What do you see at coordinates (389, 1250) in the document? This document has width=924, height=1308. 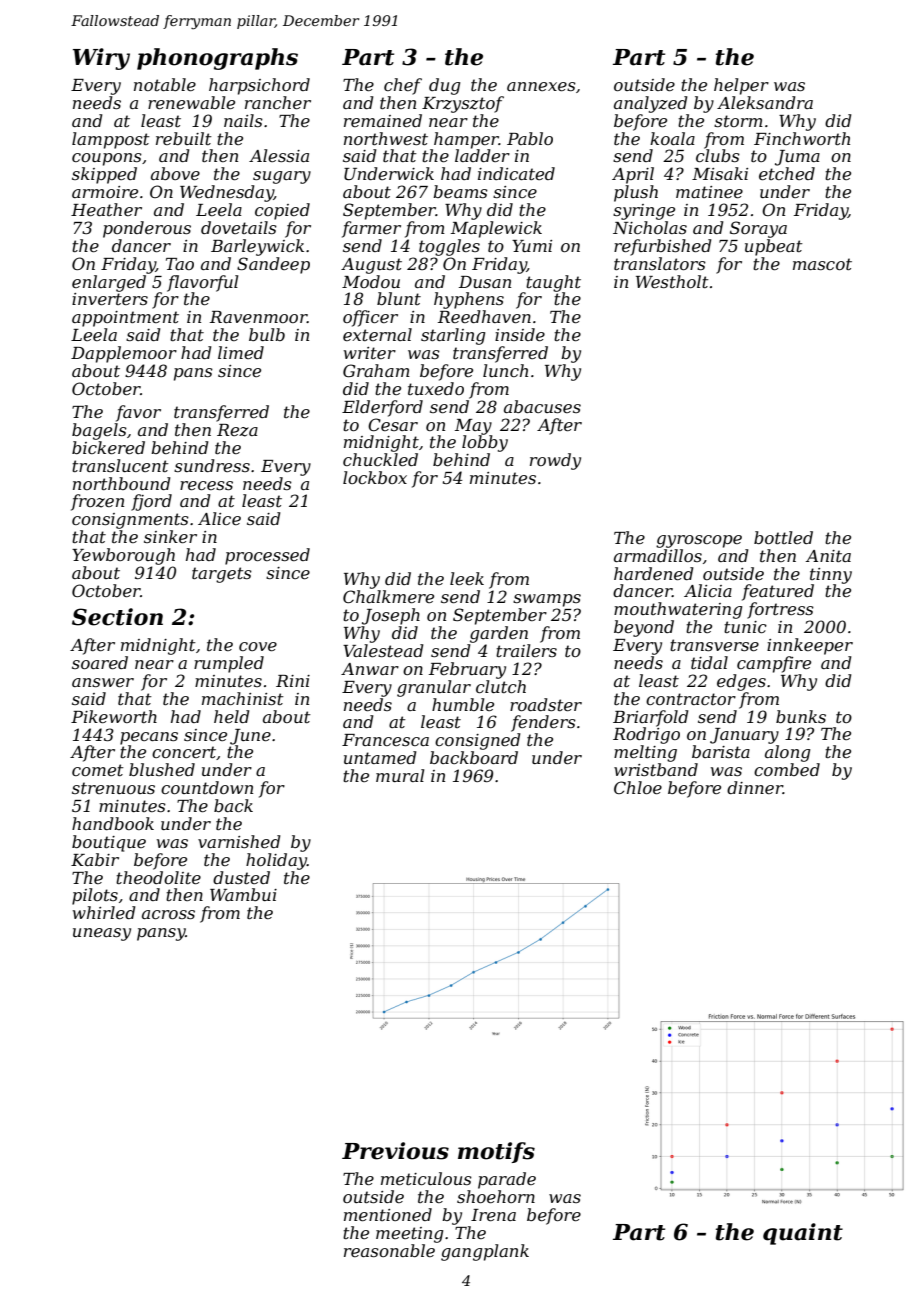 I see `reasonable` at bounding box center [389, 1250].
